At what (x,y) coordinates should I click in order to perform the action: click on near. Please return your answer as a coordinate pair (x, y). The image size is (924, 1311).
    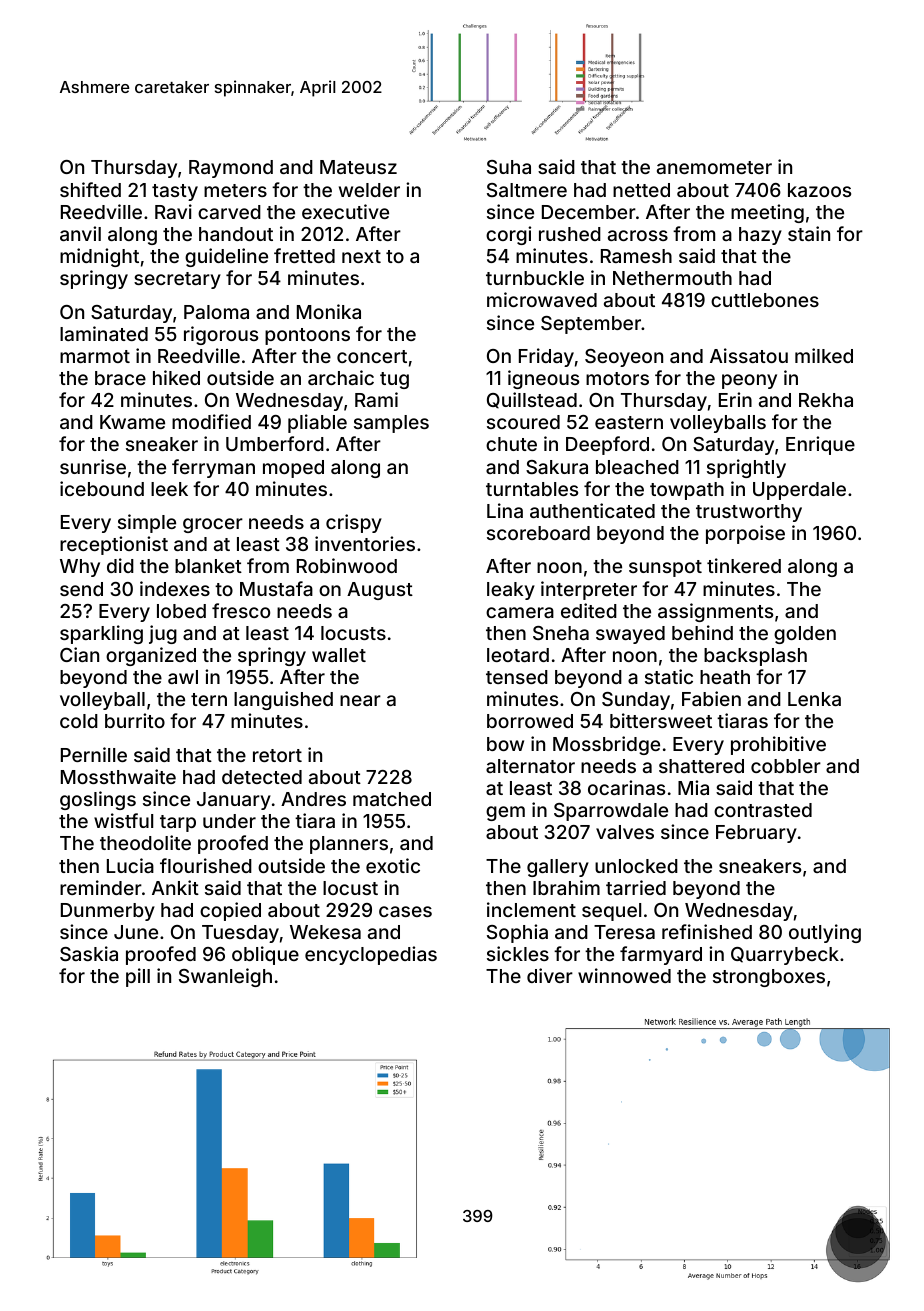
    Looking at the image, I should click on (360, 700).
